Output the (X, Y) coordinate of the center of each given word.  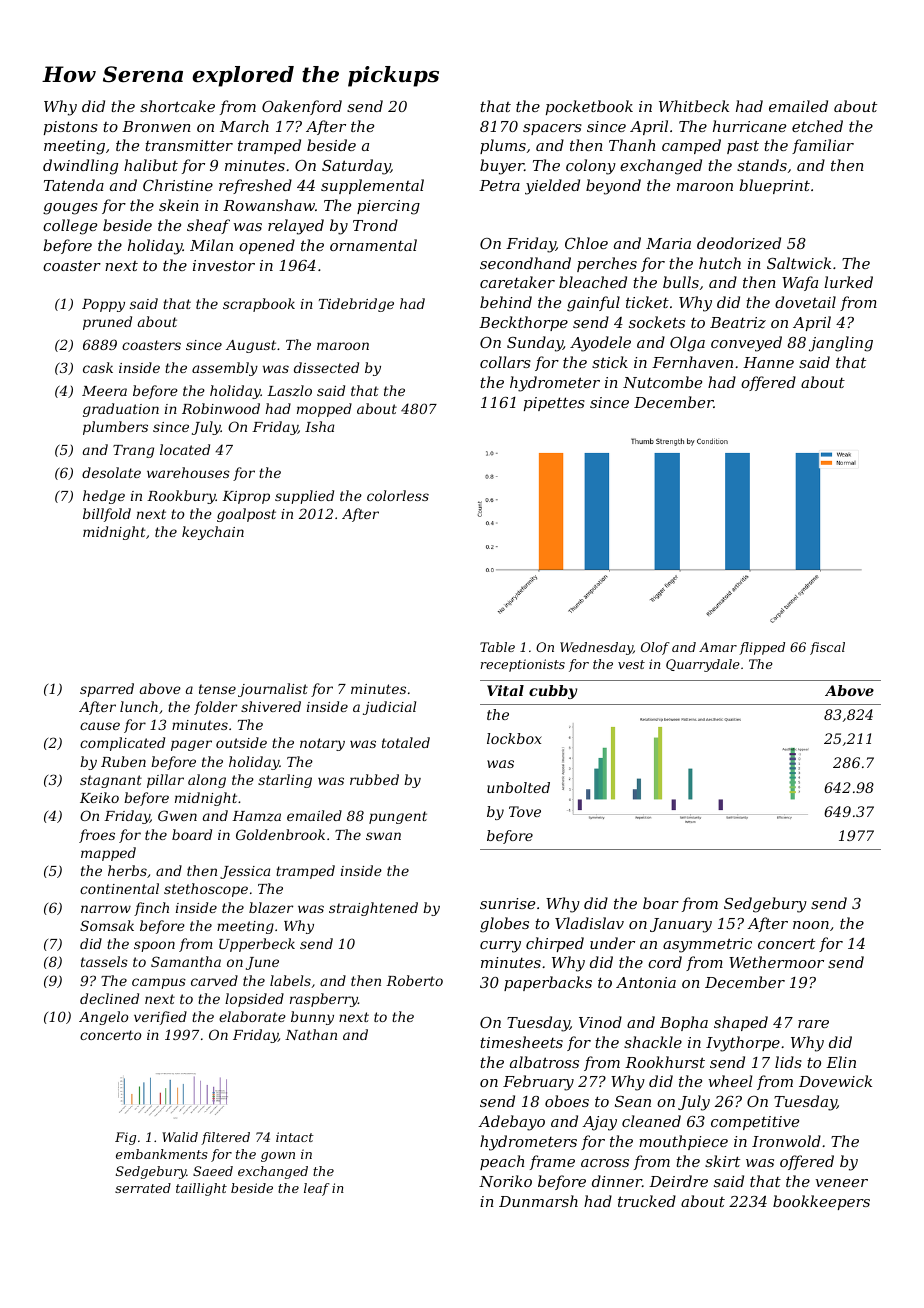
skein (179, 205)
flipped (762, 648)
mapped (108, 854)
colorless (398, 495)
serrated (143, 1188)
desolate (111, 472)
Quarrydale (703, 665)
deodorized (739, 243)
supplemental (372, 186)
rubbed (374, 779)
